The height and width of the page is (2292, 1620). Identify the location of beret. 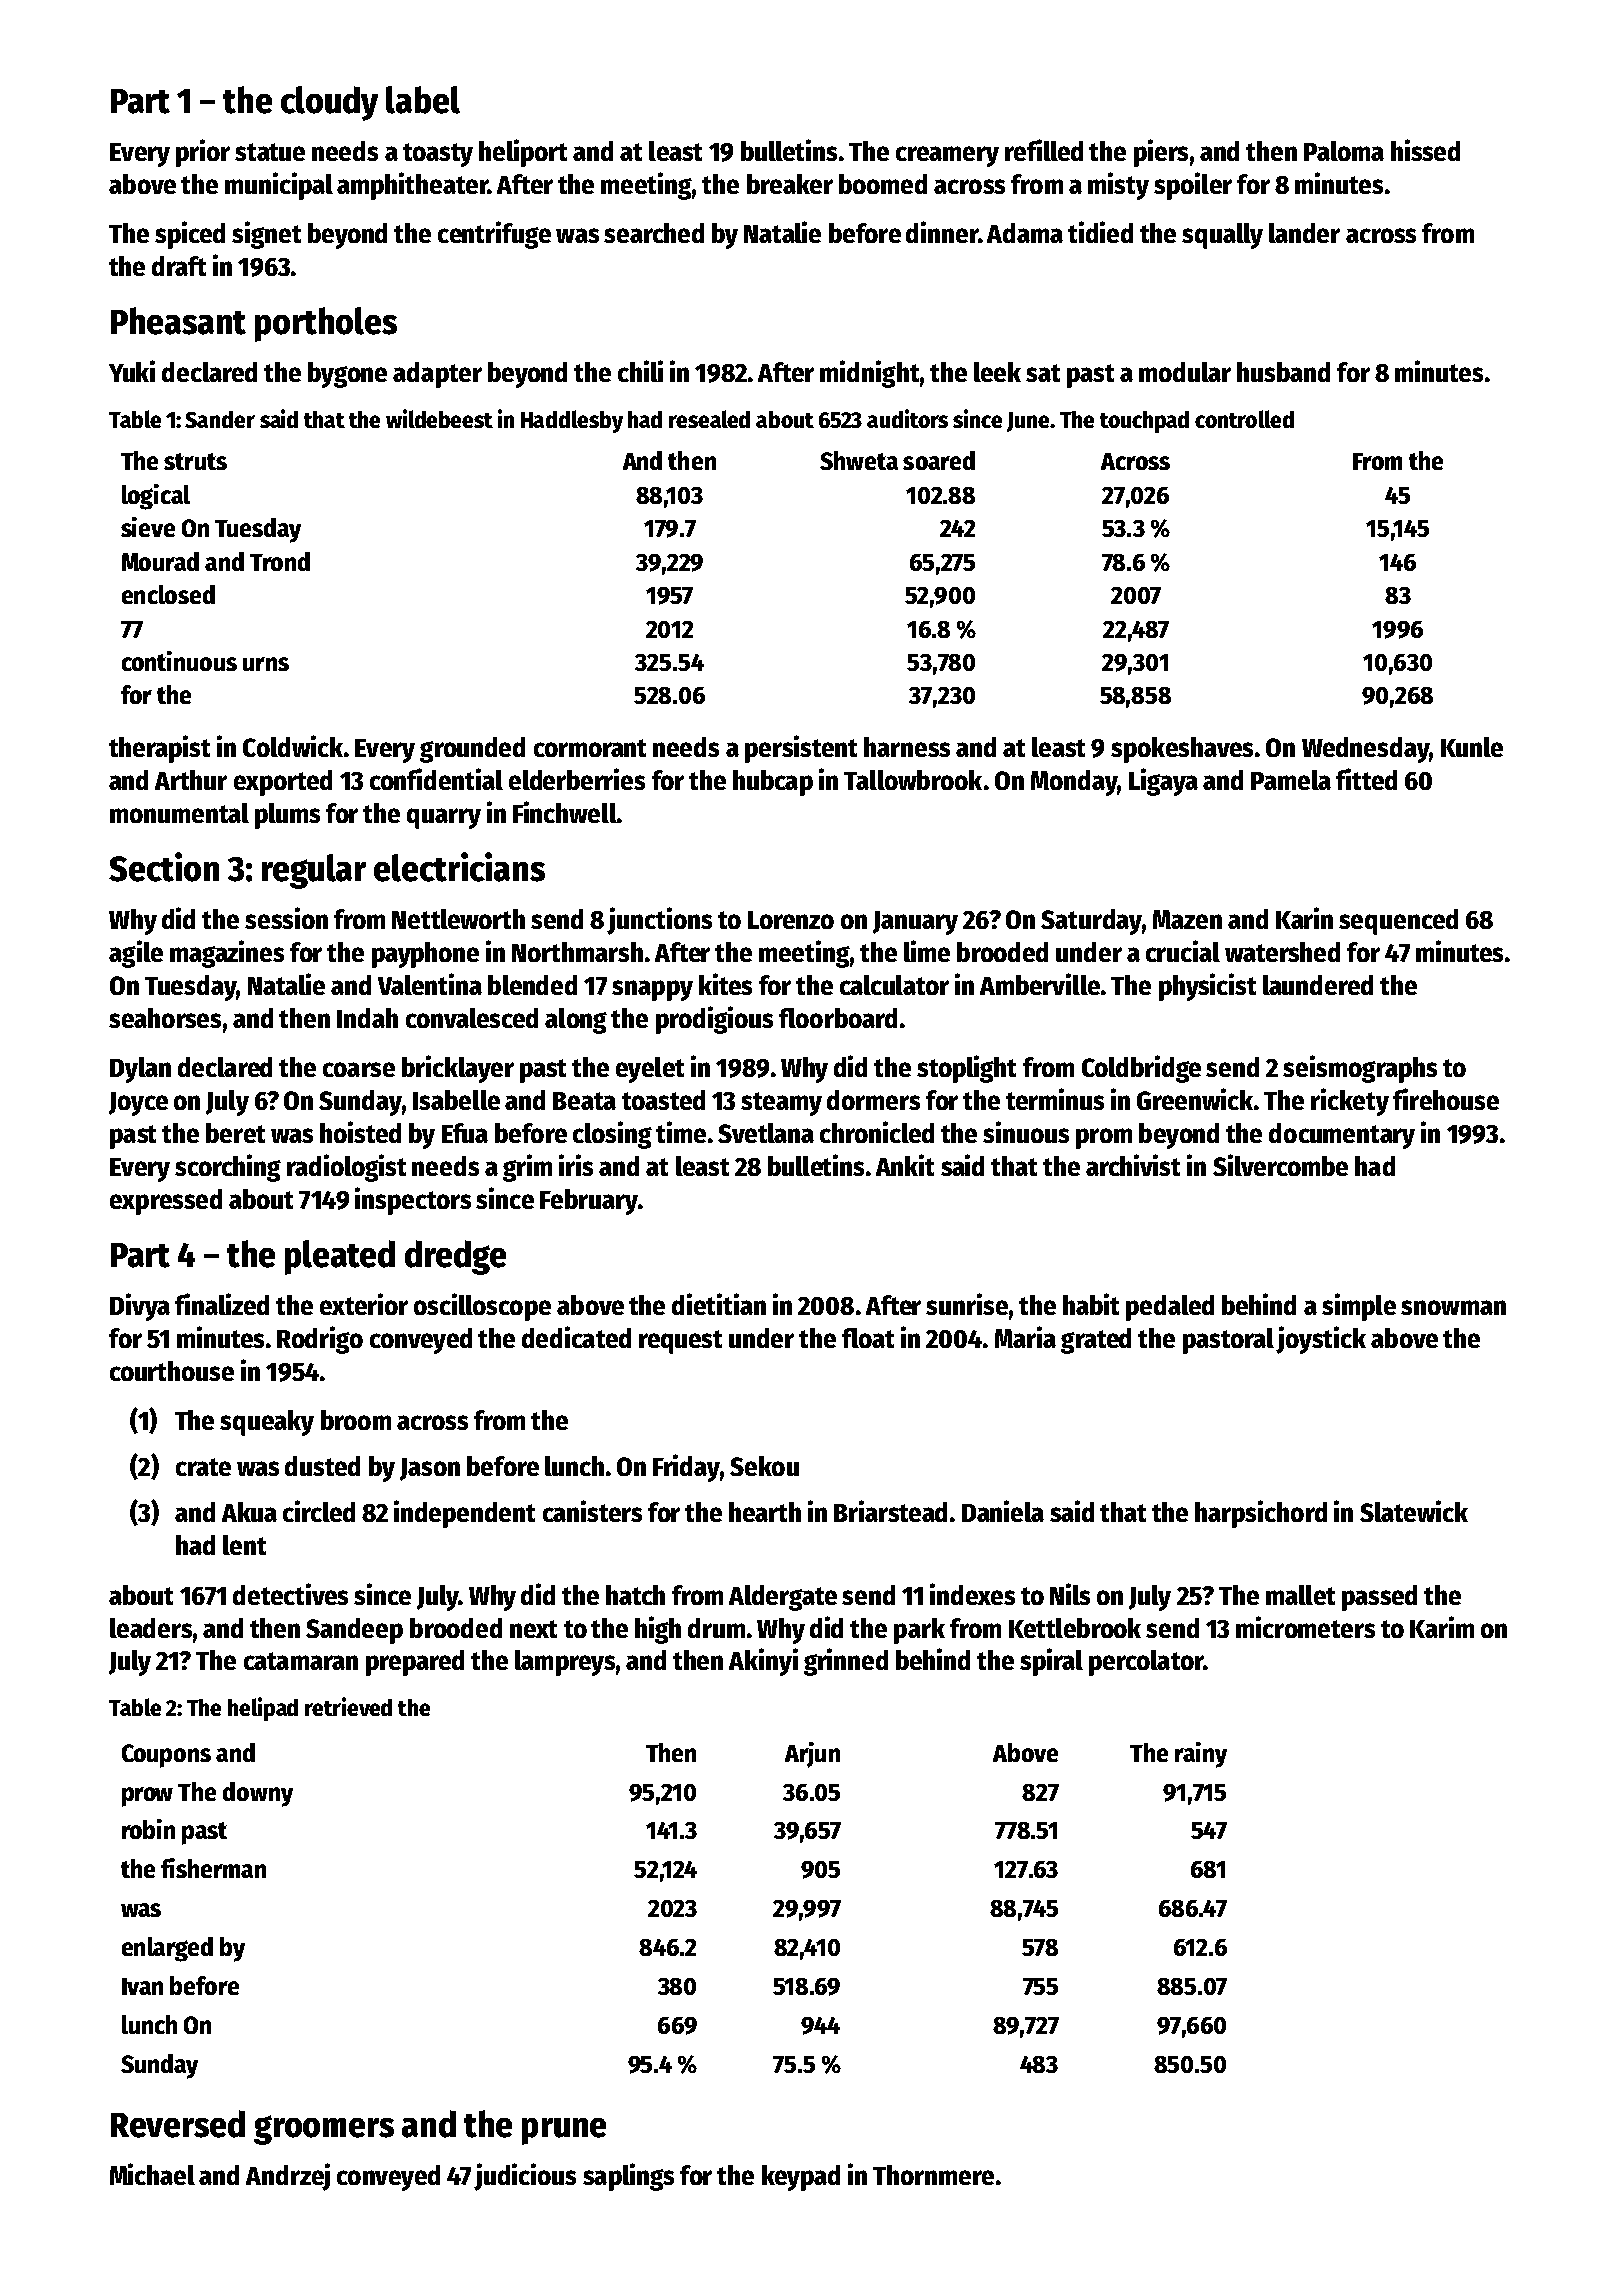
(235, 1133).
